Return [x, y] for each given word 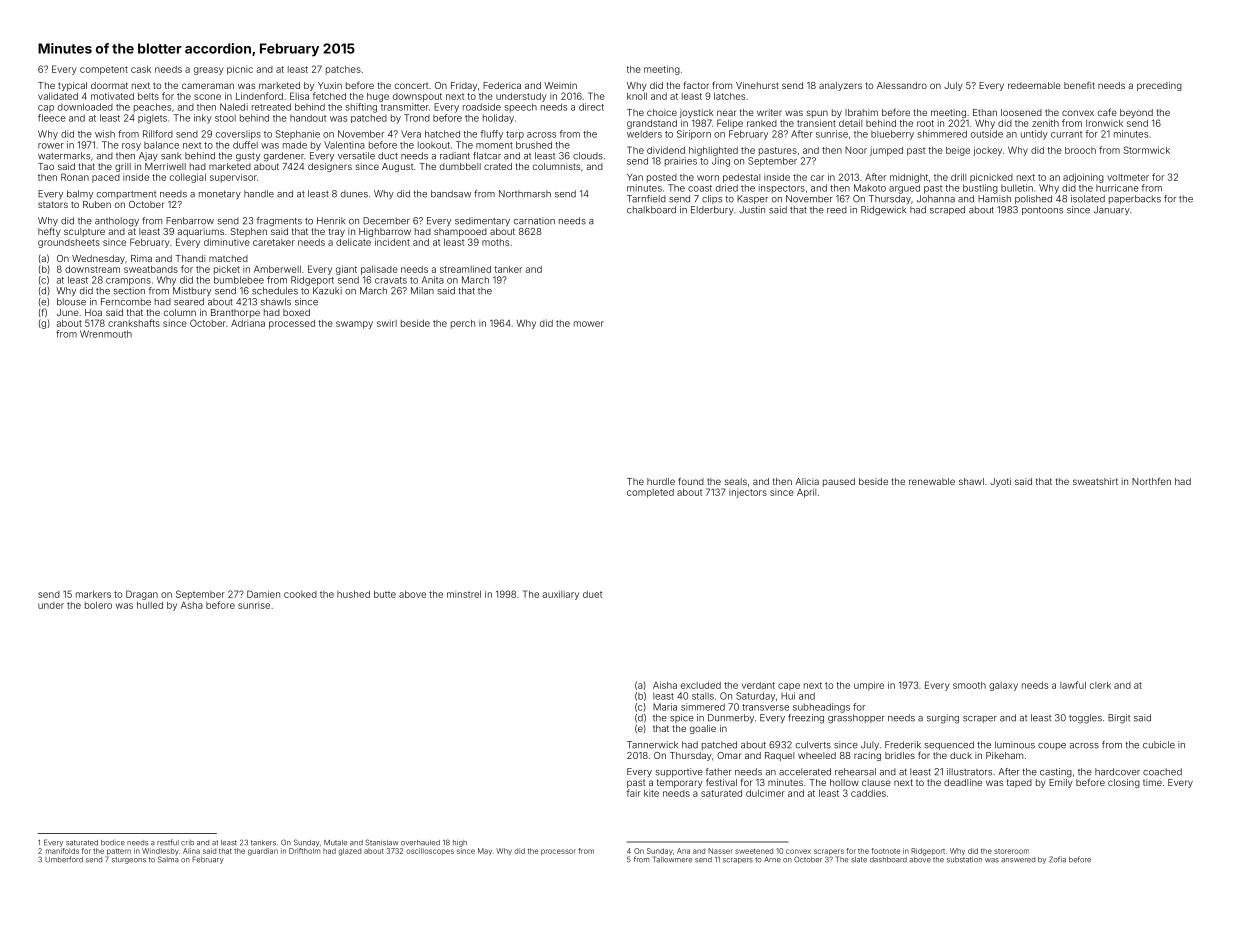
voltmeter [1128, 177]
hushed [353, 594]
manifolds [62, 851]
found [691, 481]
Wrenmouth [106, 334]
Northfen [1151, 481]
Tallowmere [672, 859]
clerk [1100, 685]
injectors [748, 493]
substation [964, 860]
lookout [434, 145]
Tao [46, 166]
